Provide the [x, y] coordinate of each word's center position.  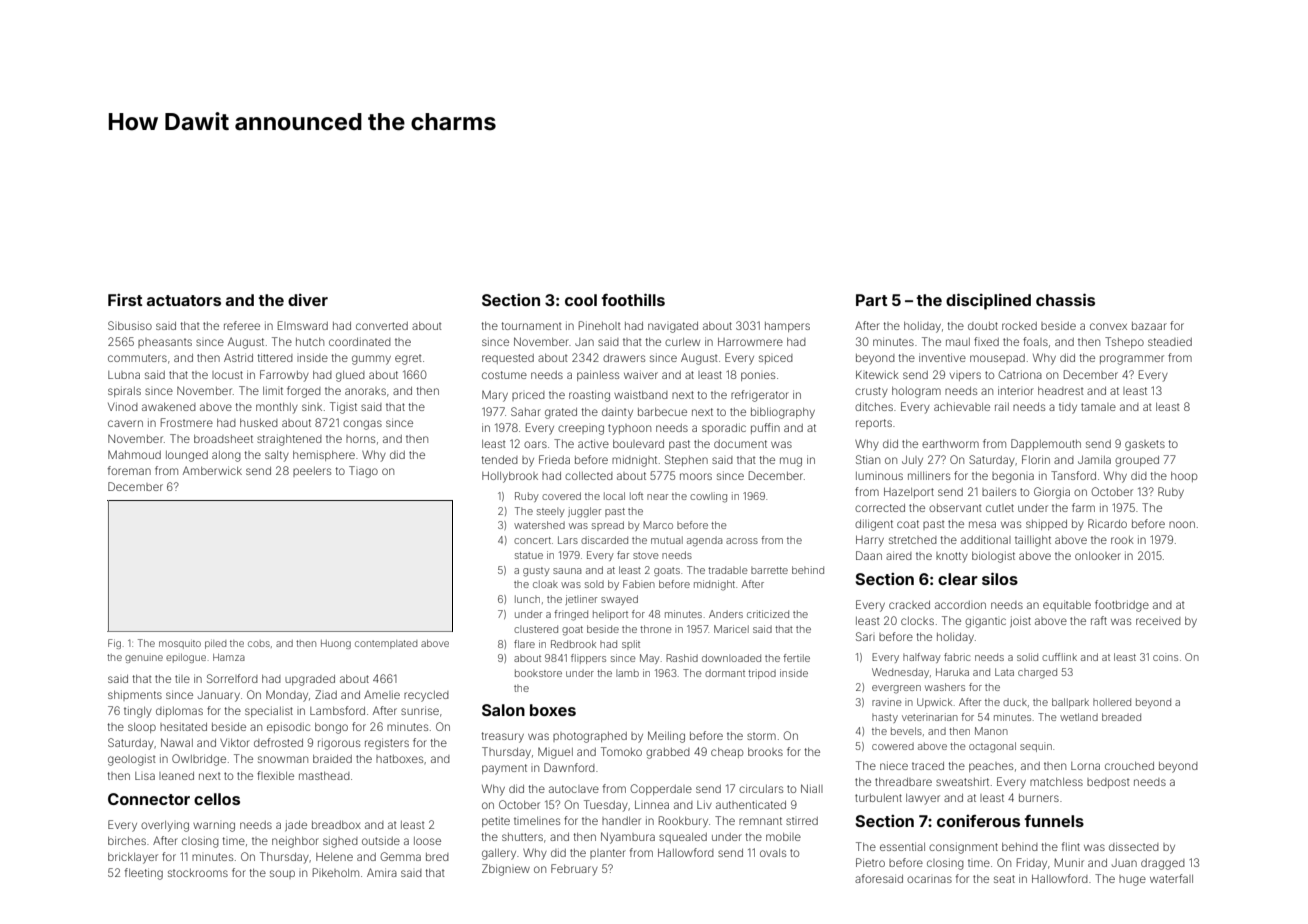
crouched [1129, 766]
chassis [1065, 299]
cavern [125, 423]
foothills [633, 299]
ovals [773, 853]
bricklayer [133, 858]
